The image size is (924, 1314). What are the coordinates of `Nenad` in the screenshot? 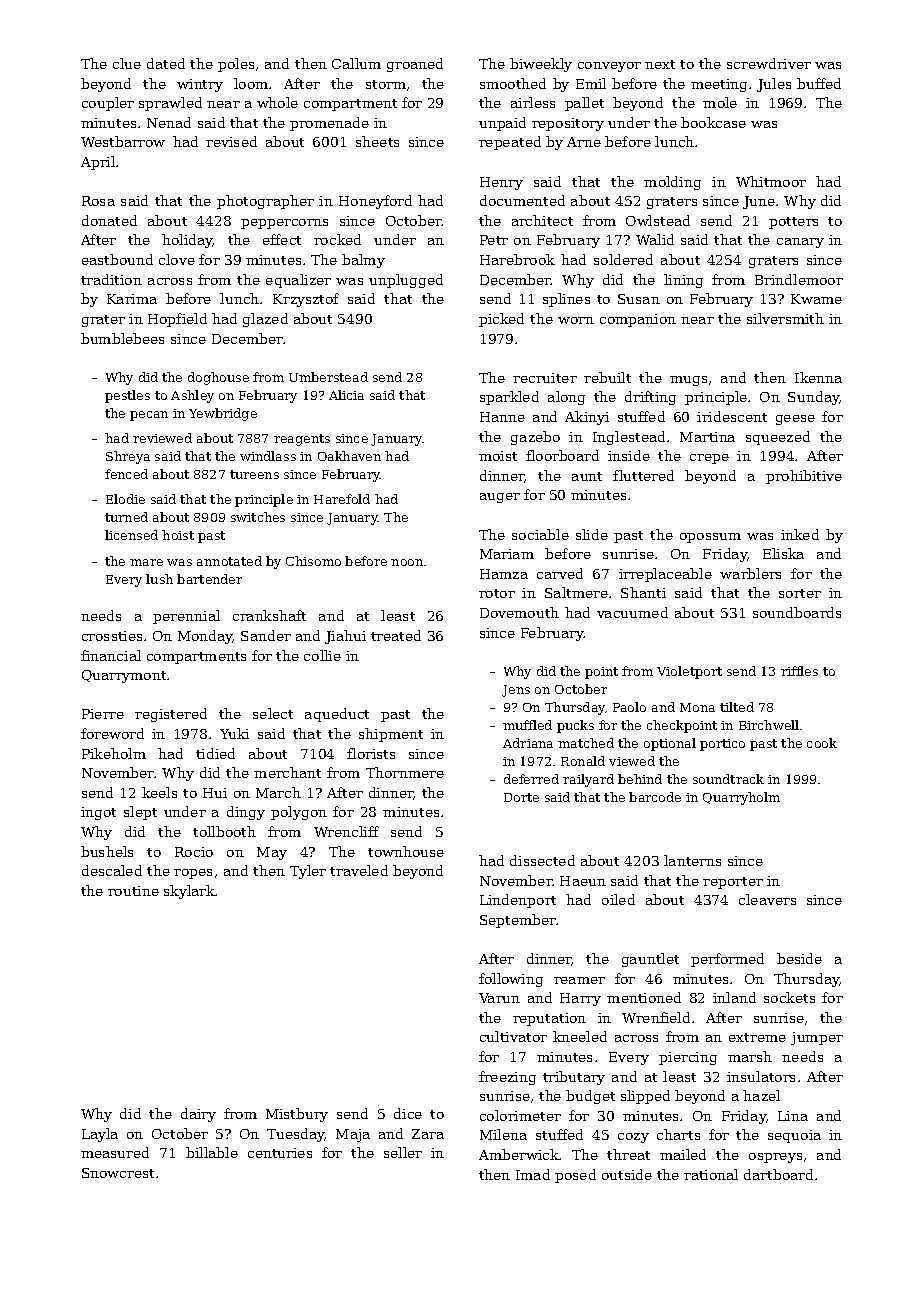 It's located at (169, 122).
